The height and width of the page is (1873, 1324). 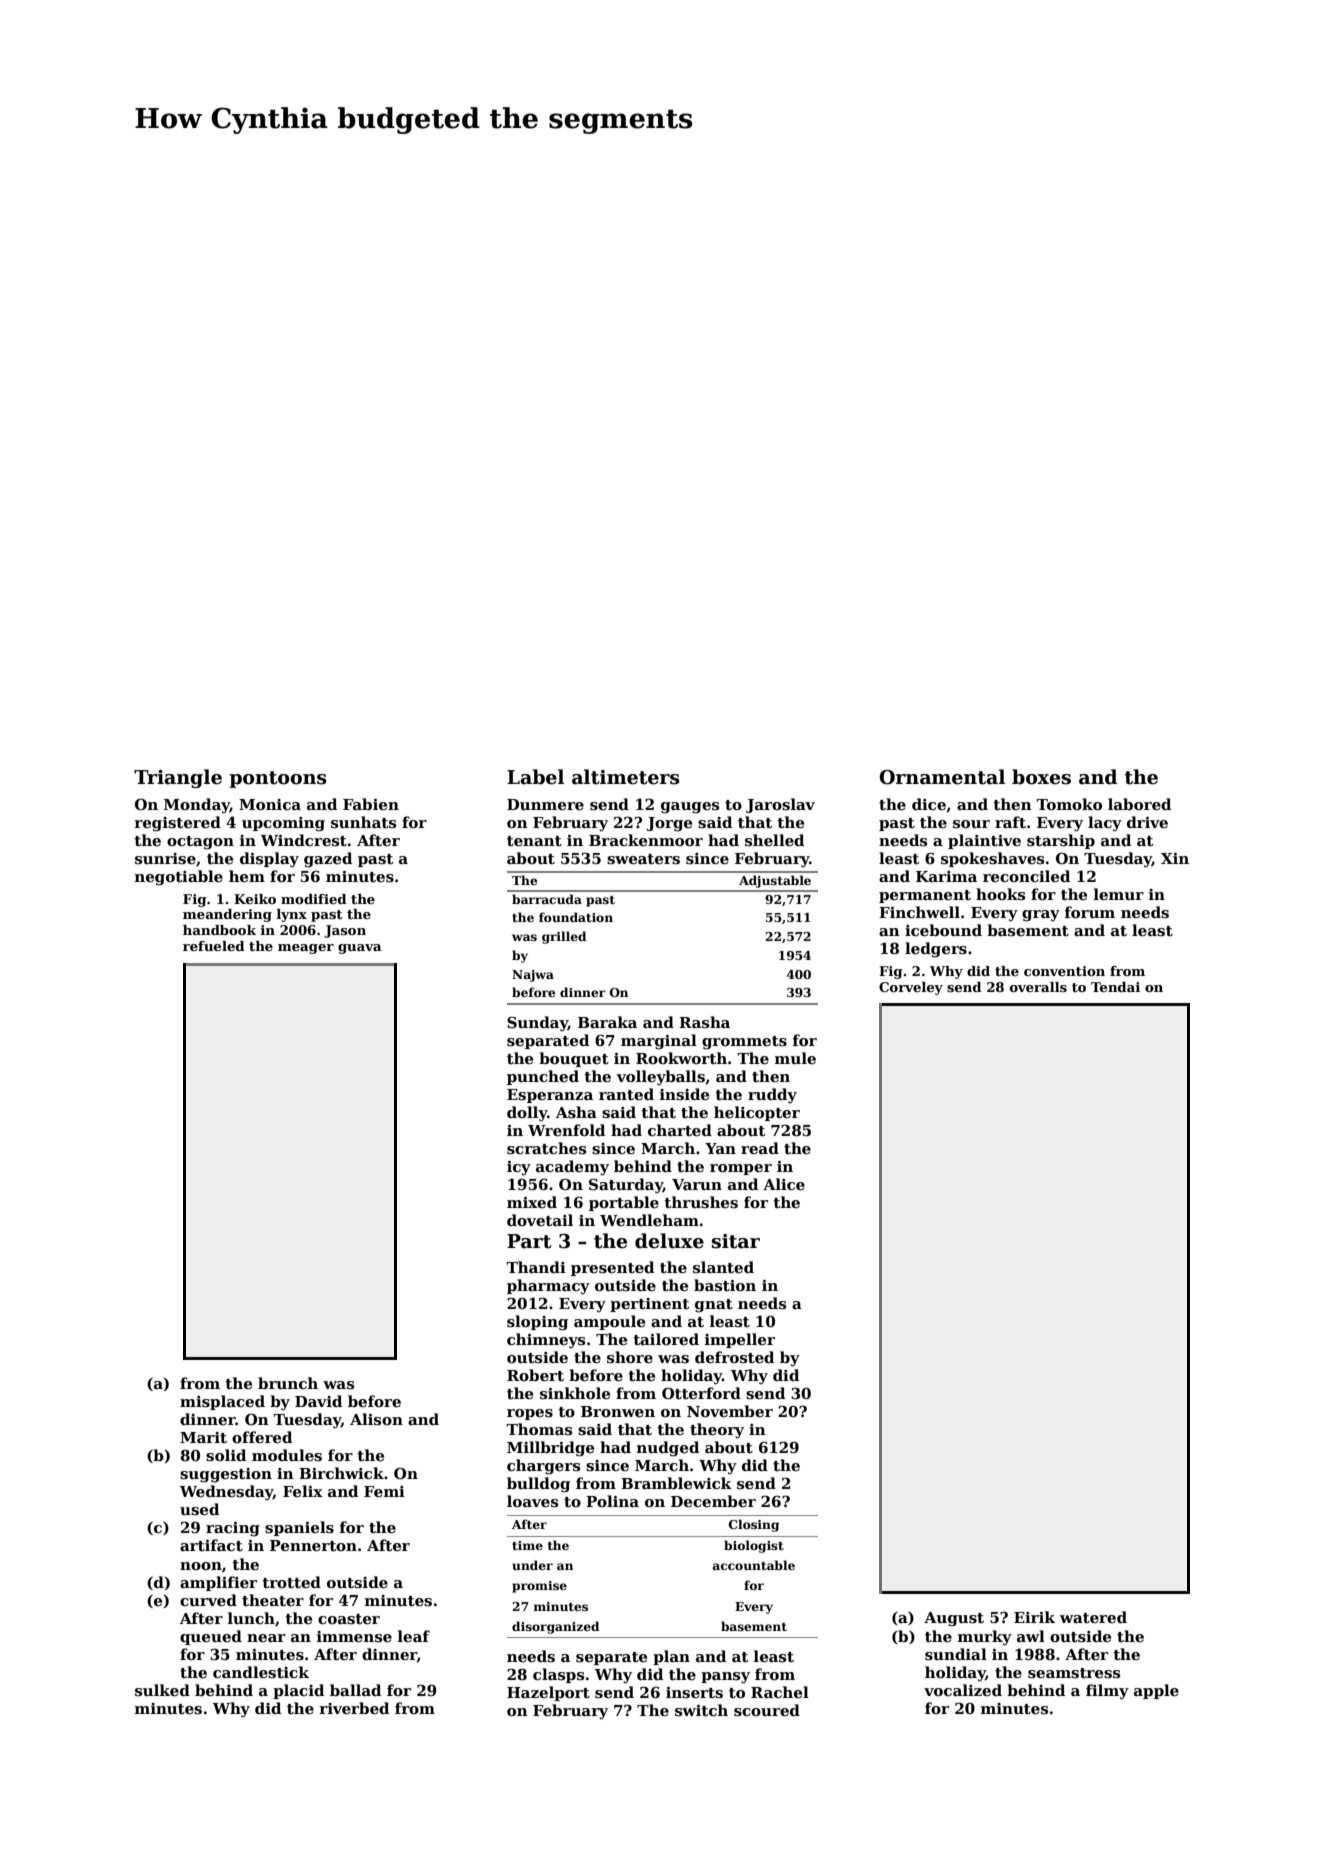 I want to click on Dunmere, so click(x=545, y=804).
